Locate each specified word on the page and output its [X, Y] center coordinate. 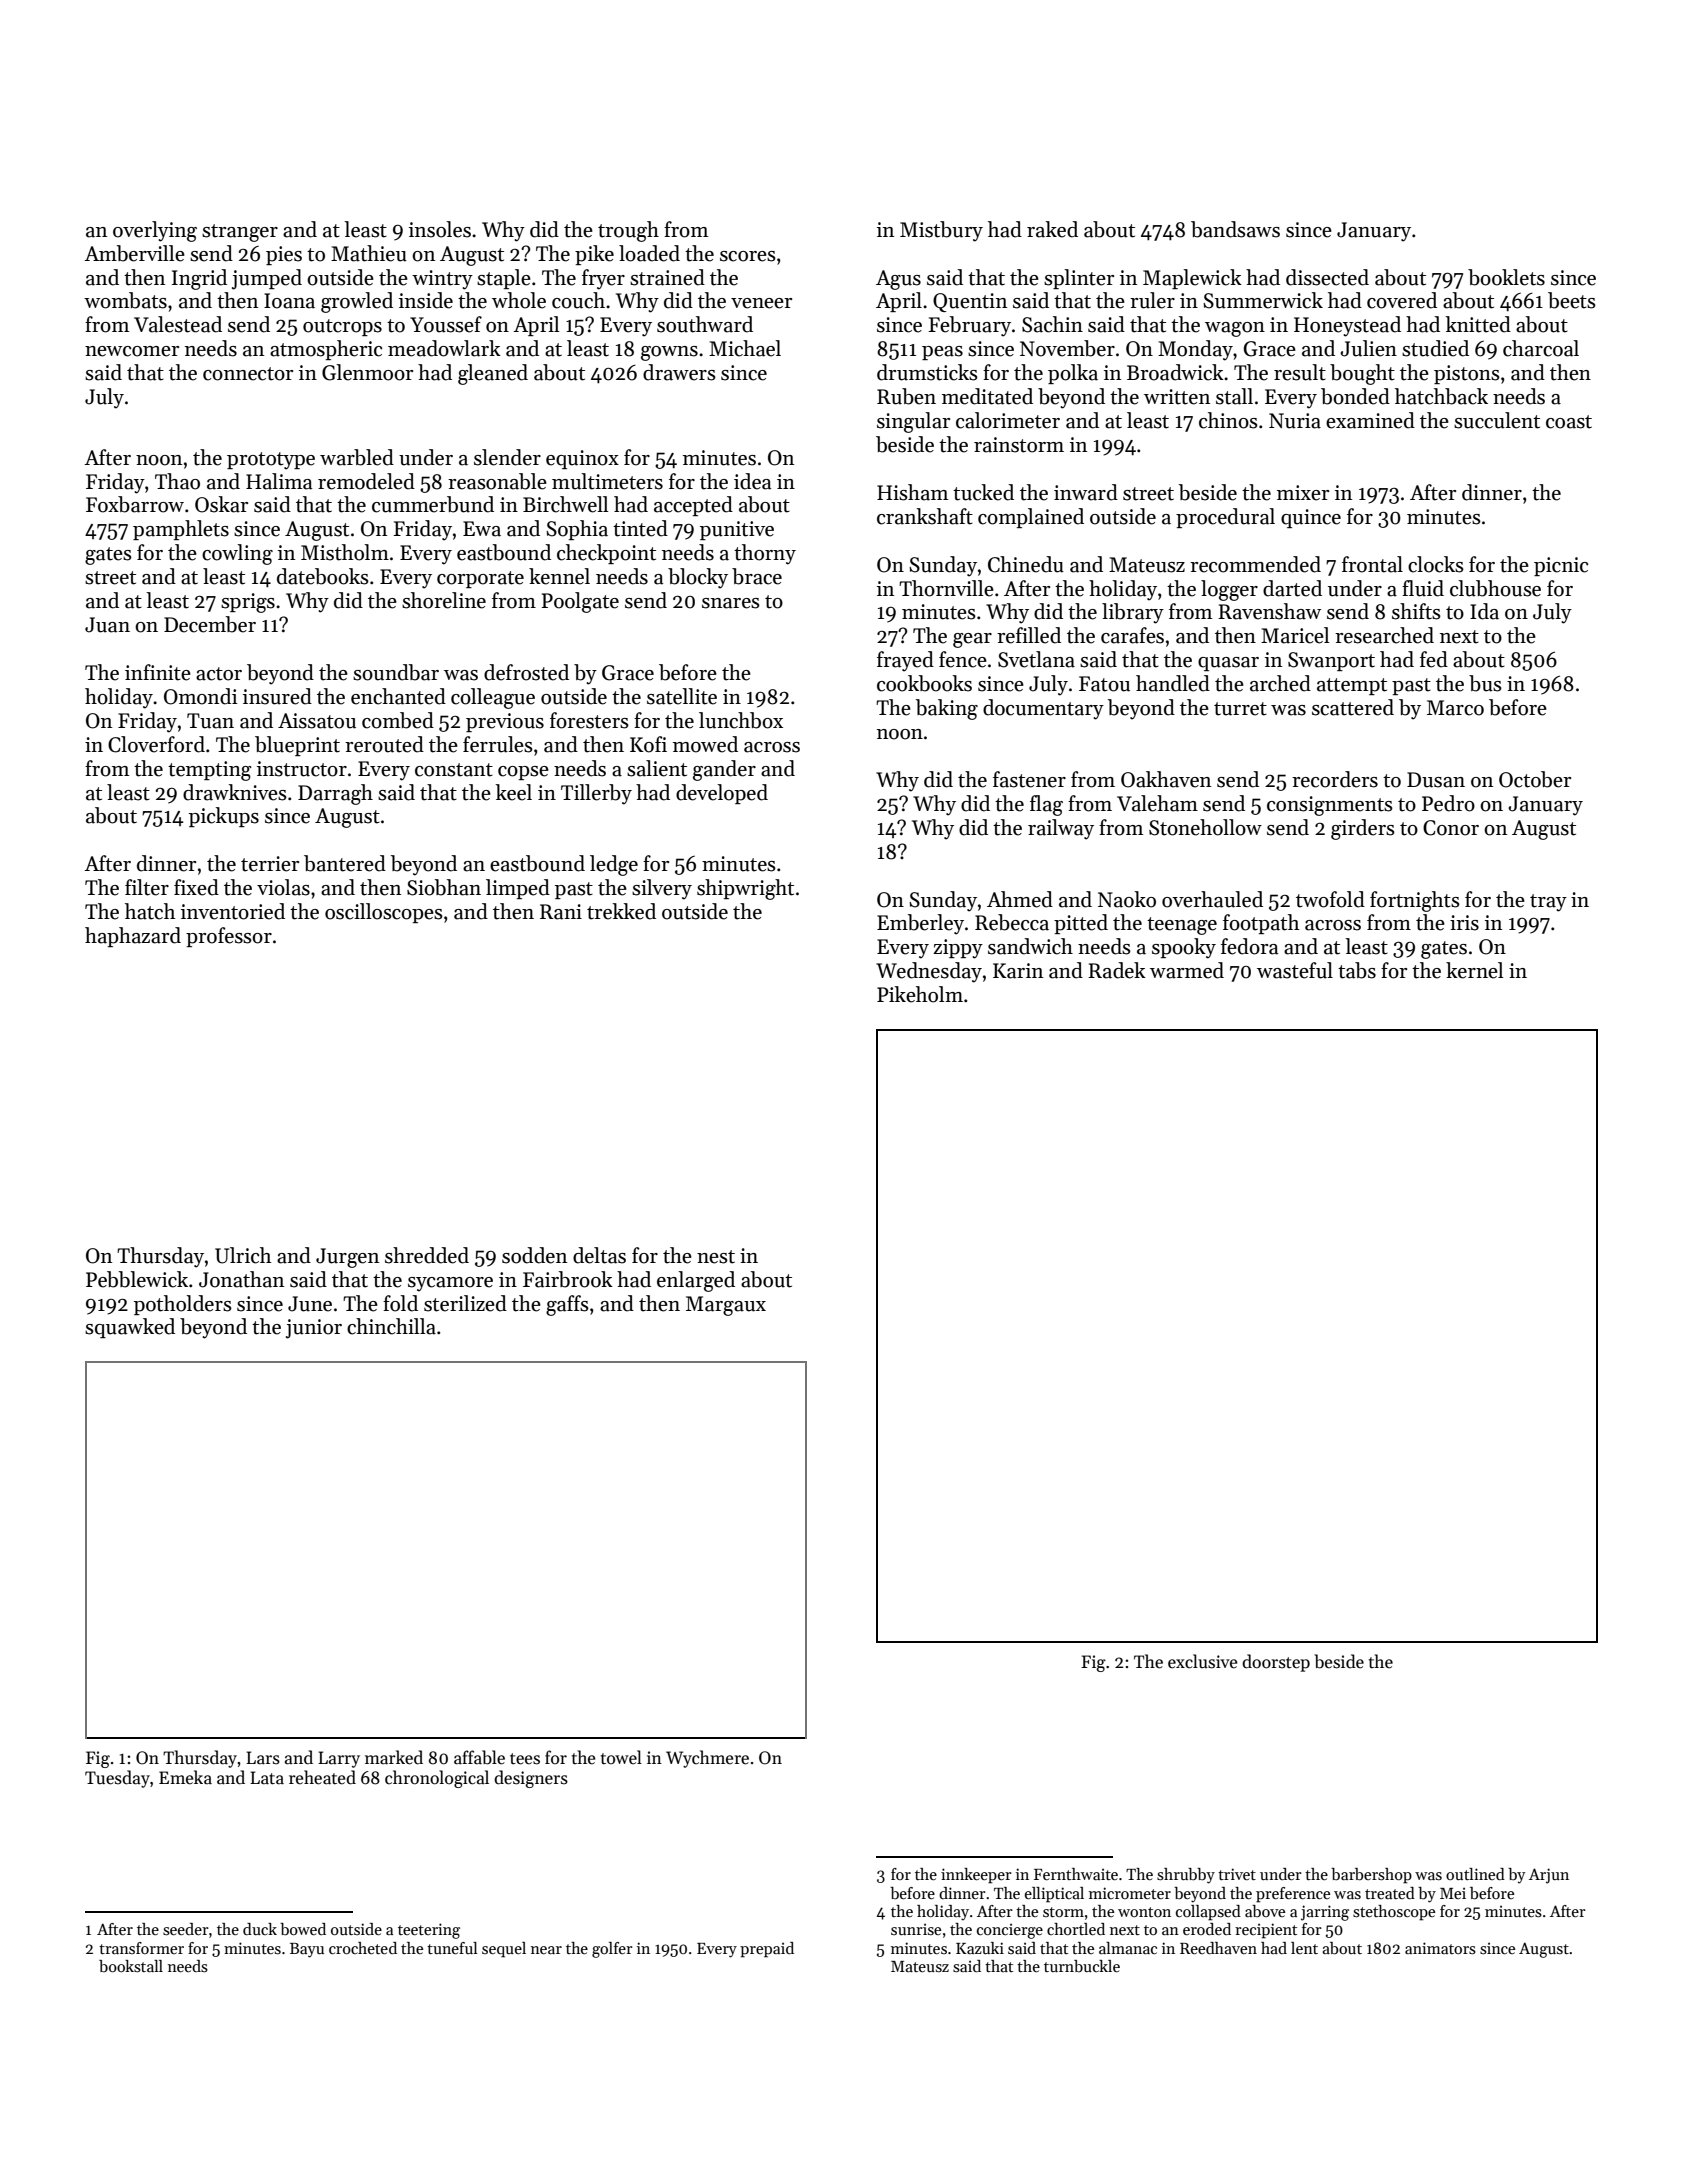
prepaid [767, 1950]
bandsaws [1235, 229]
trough [628, 231]
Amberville [134, 253]
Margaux [726, 1306]
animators [1440, 1948]
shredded [427, 1255]
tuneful [452, 1948]
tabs [1357, 970]
